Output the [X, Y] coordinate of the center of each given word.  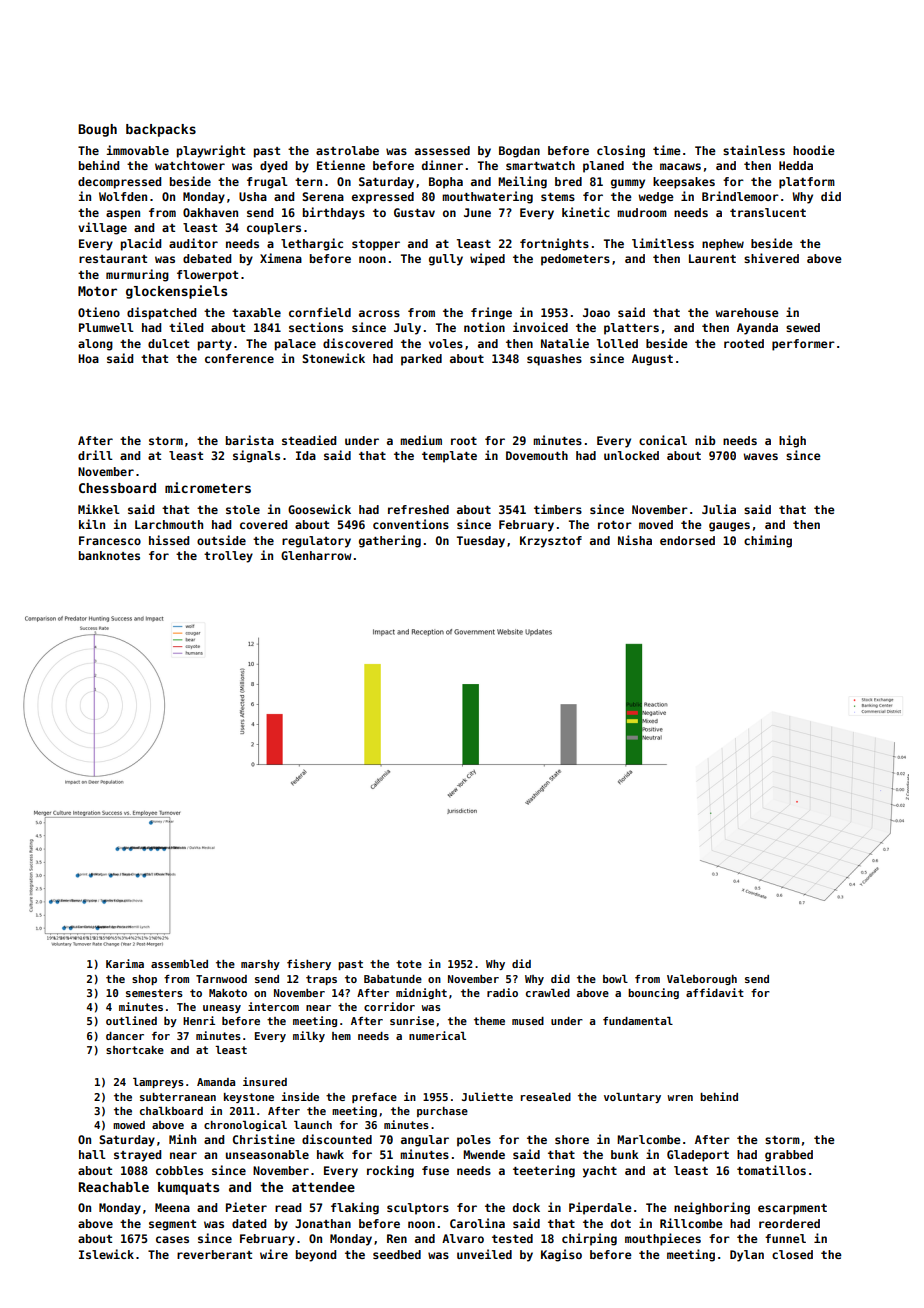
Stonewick [333, 358]
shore [572, 1139]
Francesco [110, 540]
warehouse [747, 312]
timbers [558, 509]
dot [621, 1223]
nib [705, 440]
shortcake [135, 1050]
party [215, 345]
